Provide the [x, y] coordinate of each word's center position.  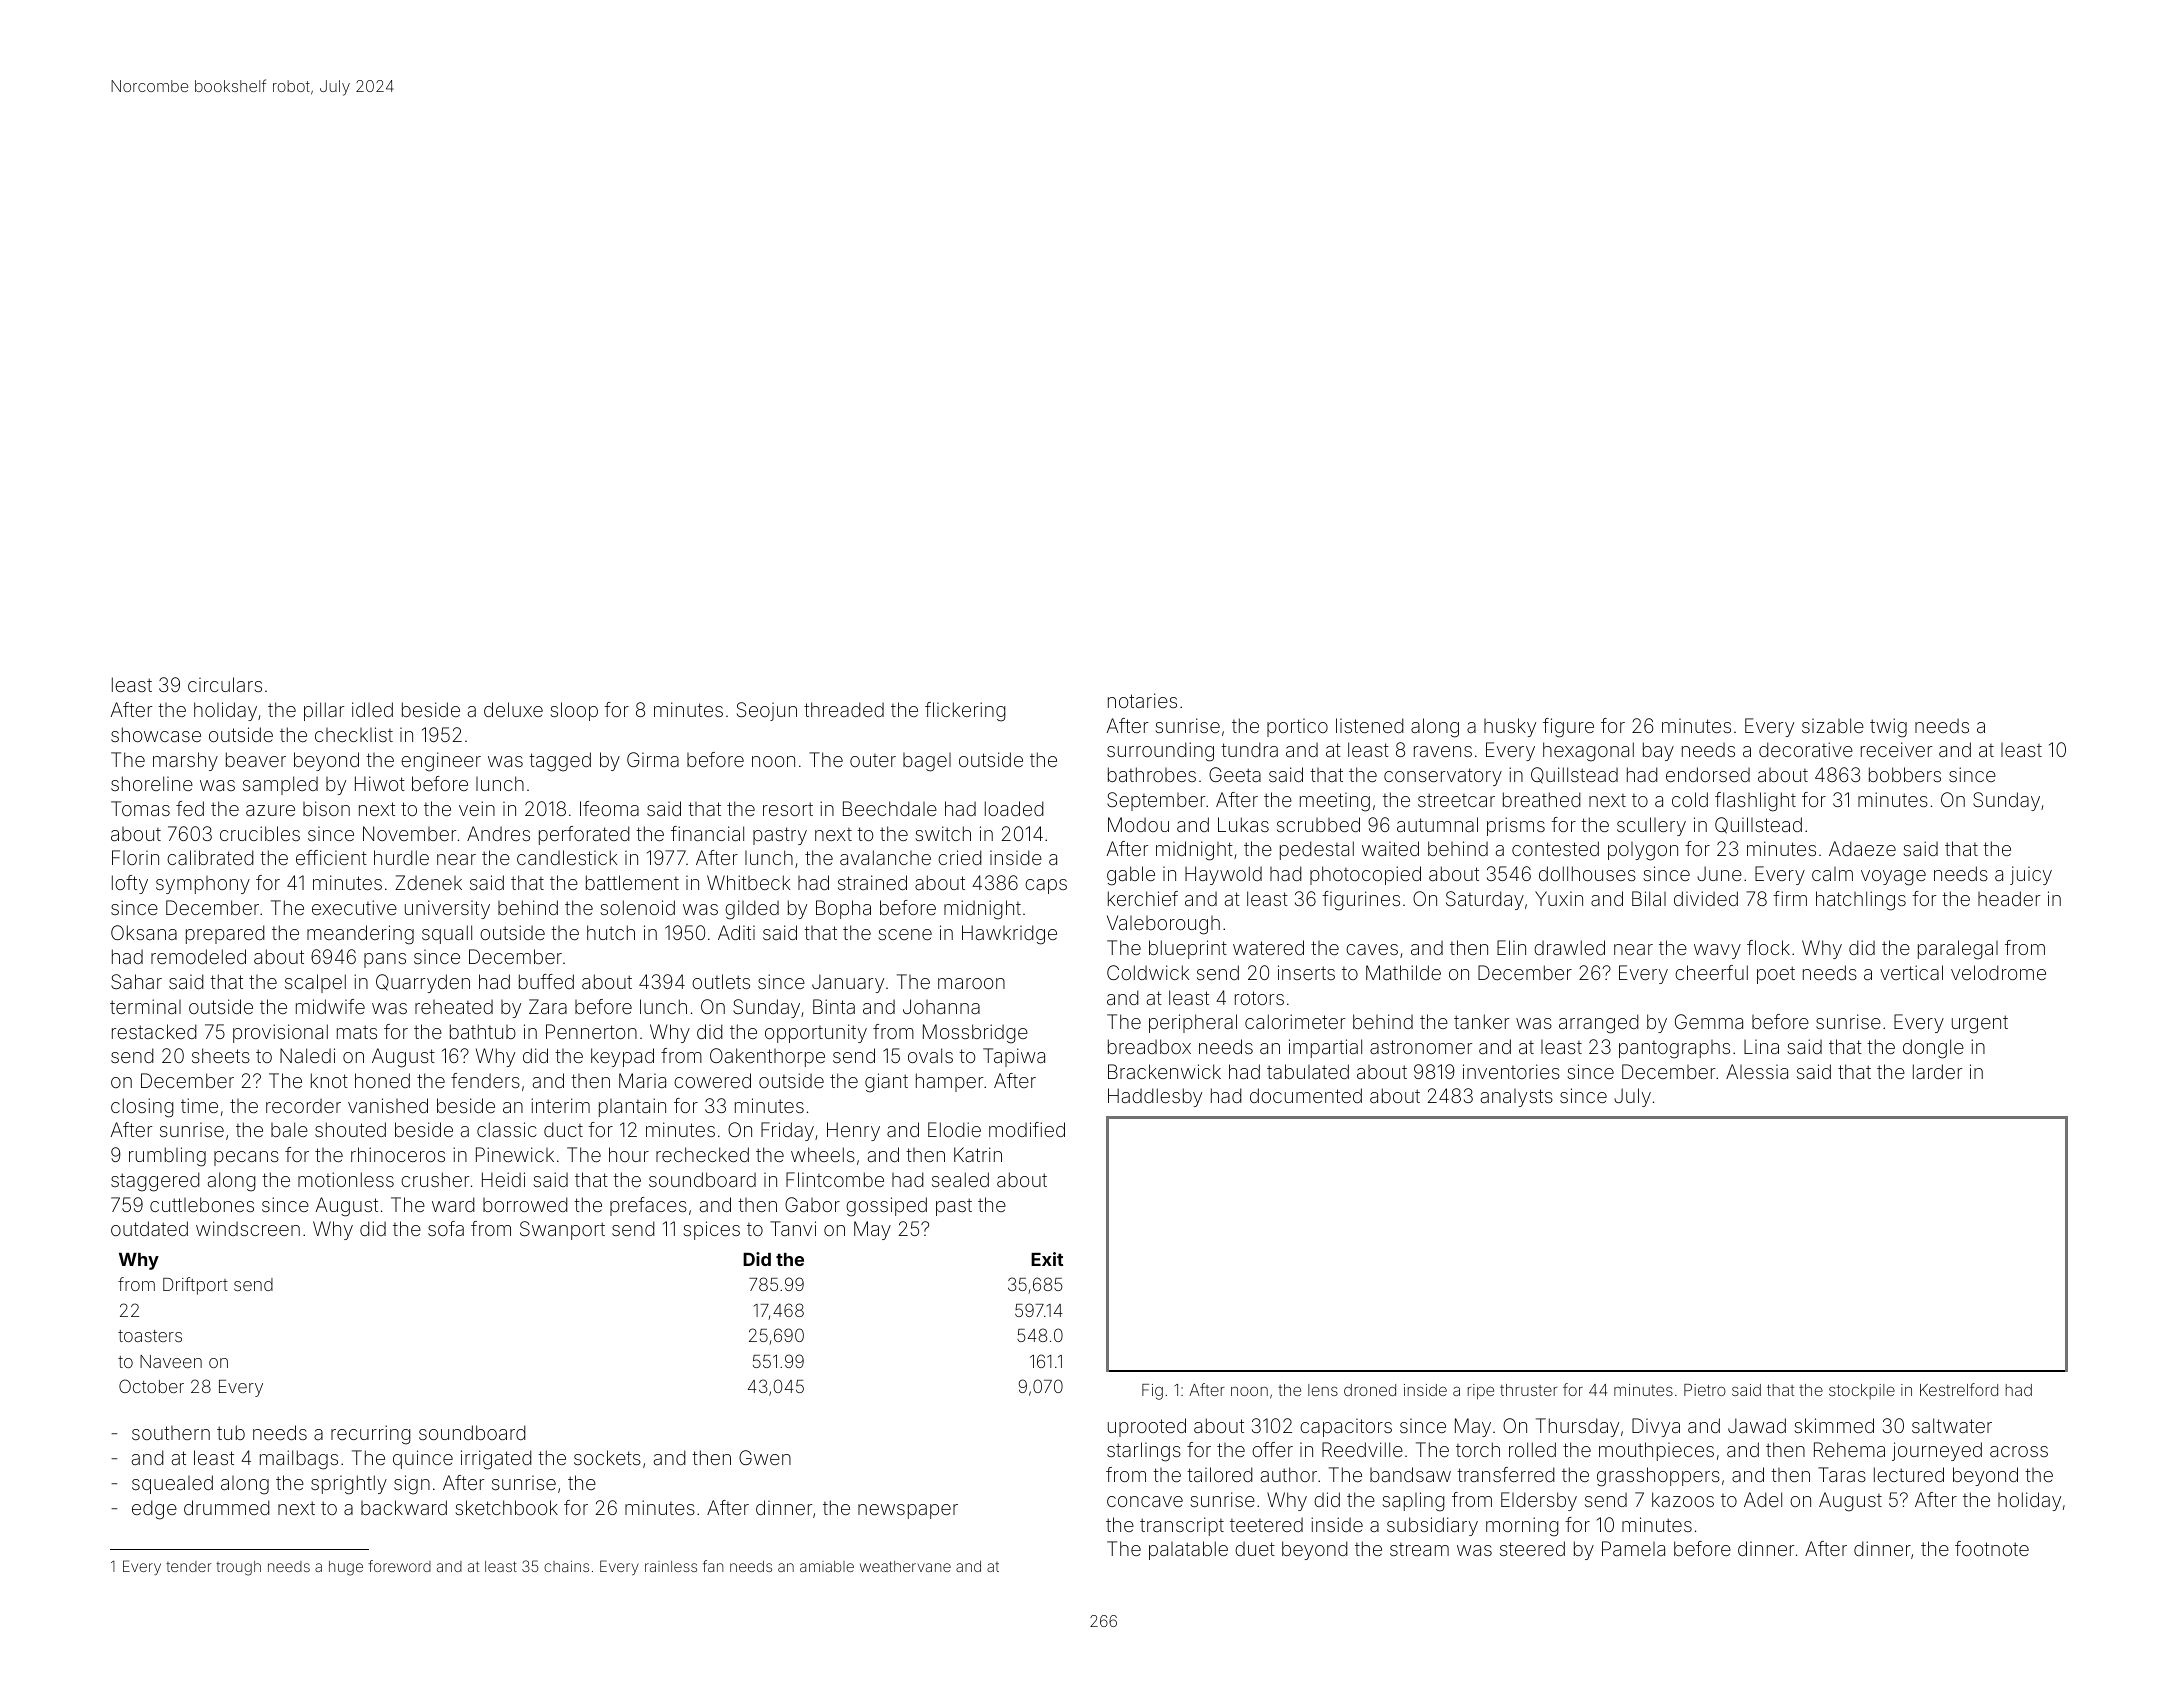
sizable [1833, 725]
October [151, 1386]
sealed [960, 1179]
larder [1938, 1071]
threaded [844, 709]
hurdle [401, 857]
